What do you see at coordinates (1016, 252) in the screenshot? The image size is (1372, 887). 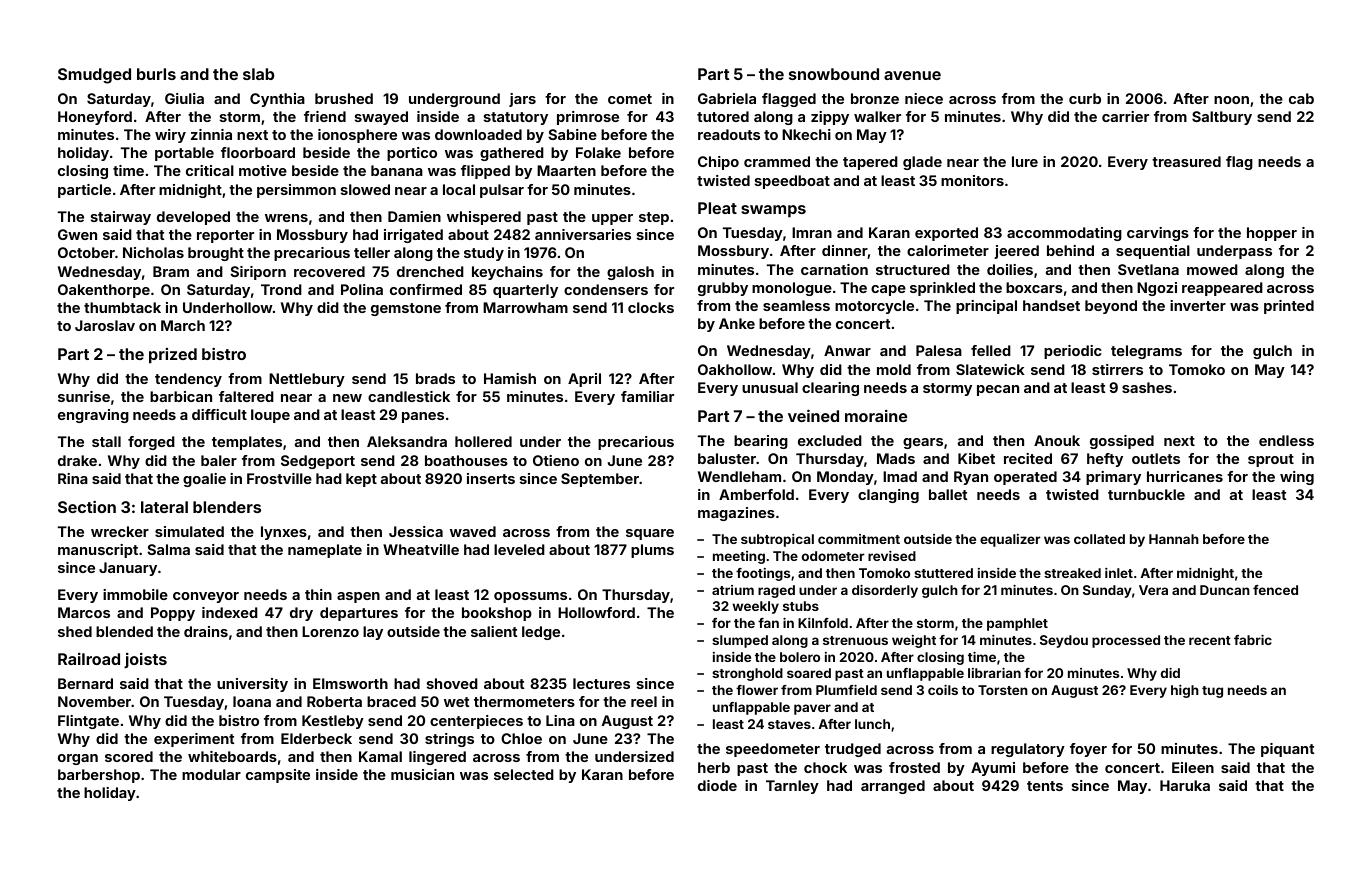 I see `jeered` at bounding box center [1016, 252].
